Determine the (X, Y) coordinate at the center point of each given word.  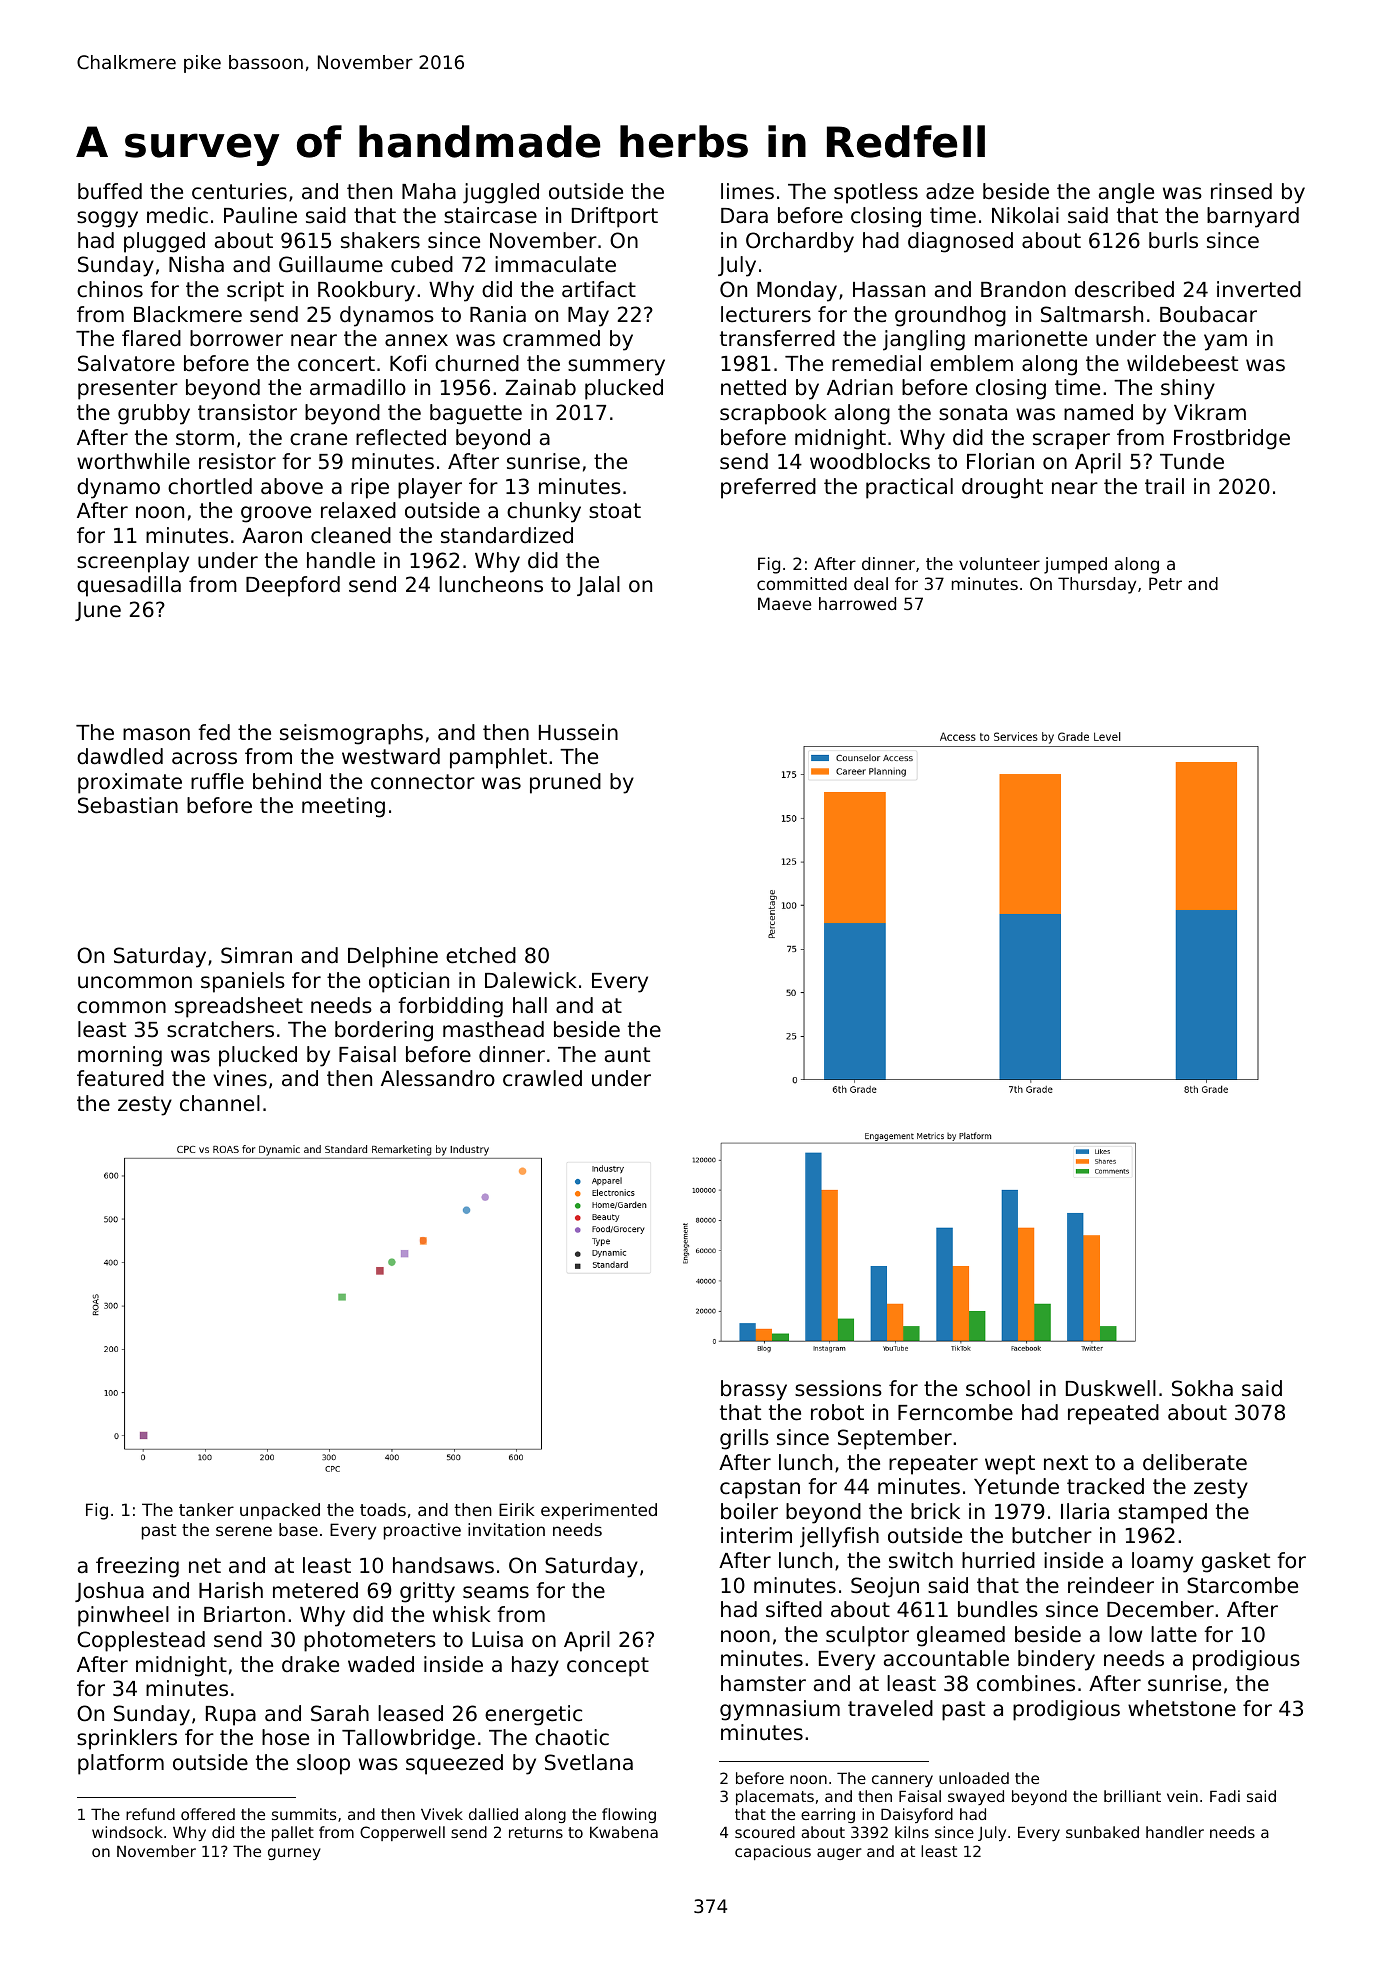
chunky (544, 512)
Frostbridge (1232, 439)
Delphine (393, 957)
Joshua (109, 1592)
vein (1182, 1796)
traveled (890, 1708)
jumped (1075, 565)
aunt (627, 1055)
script (255, 291)
